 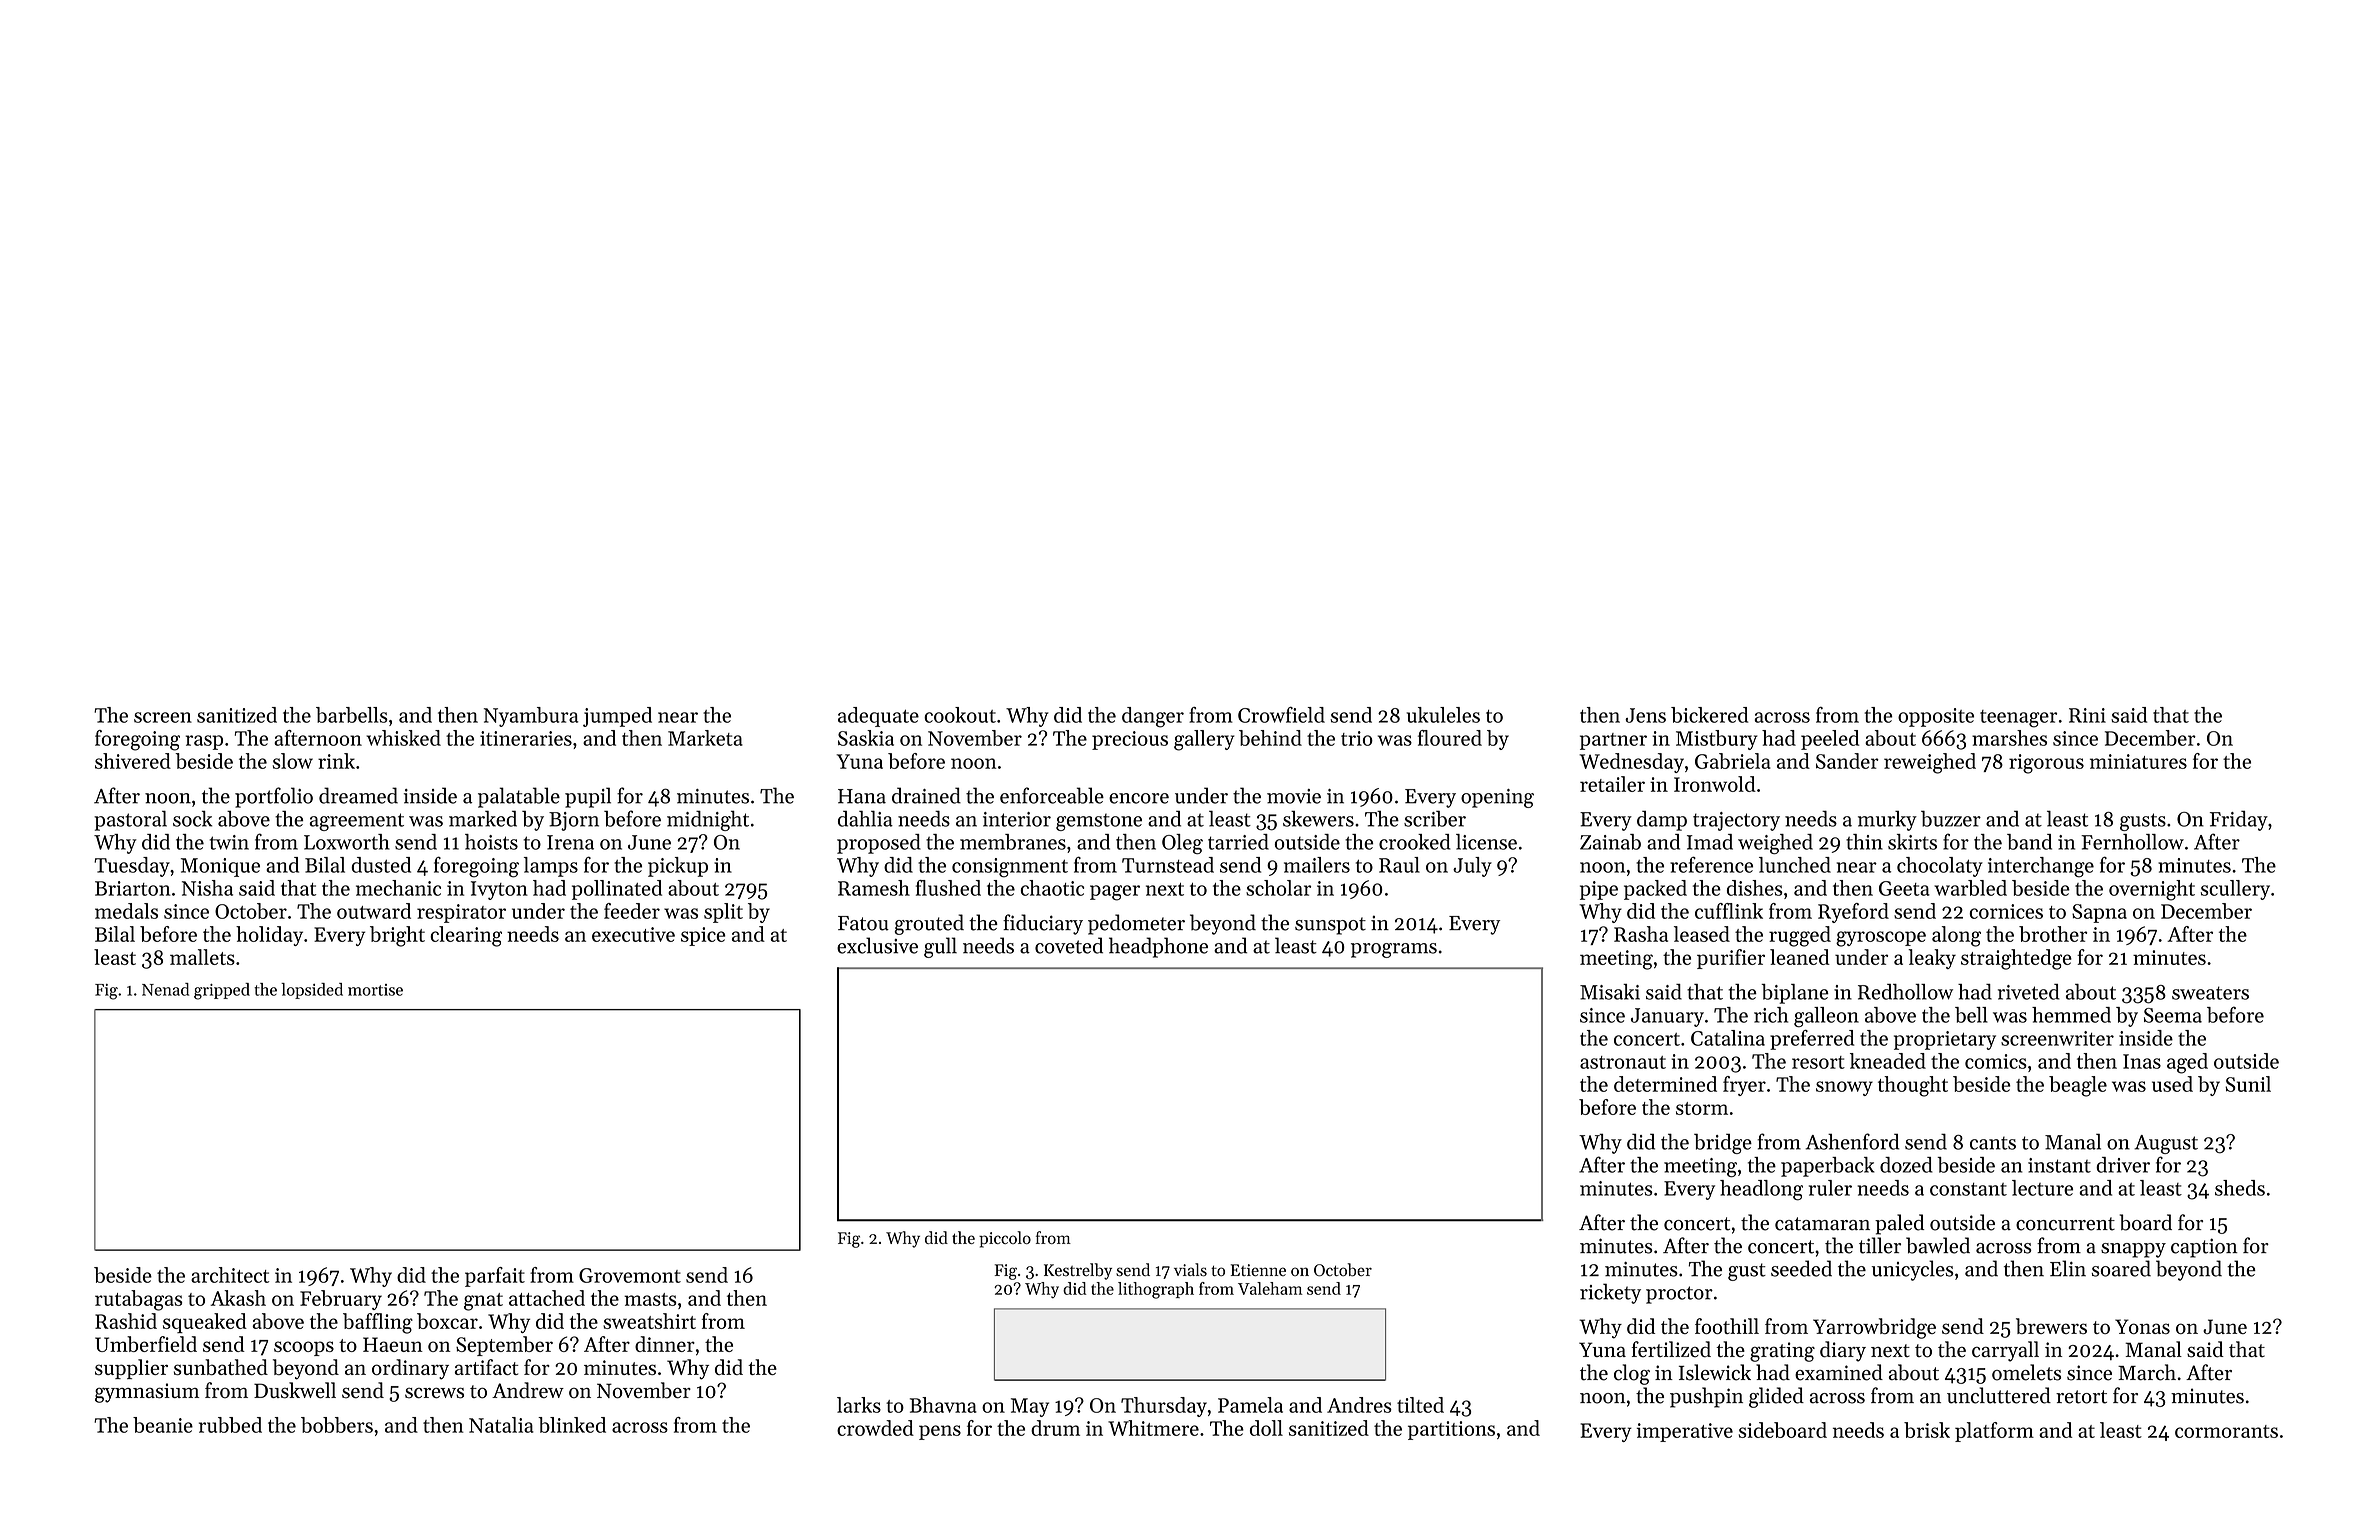 I want to click on jumped, so click(x=617, y=717).
